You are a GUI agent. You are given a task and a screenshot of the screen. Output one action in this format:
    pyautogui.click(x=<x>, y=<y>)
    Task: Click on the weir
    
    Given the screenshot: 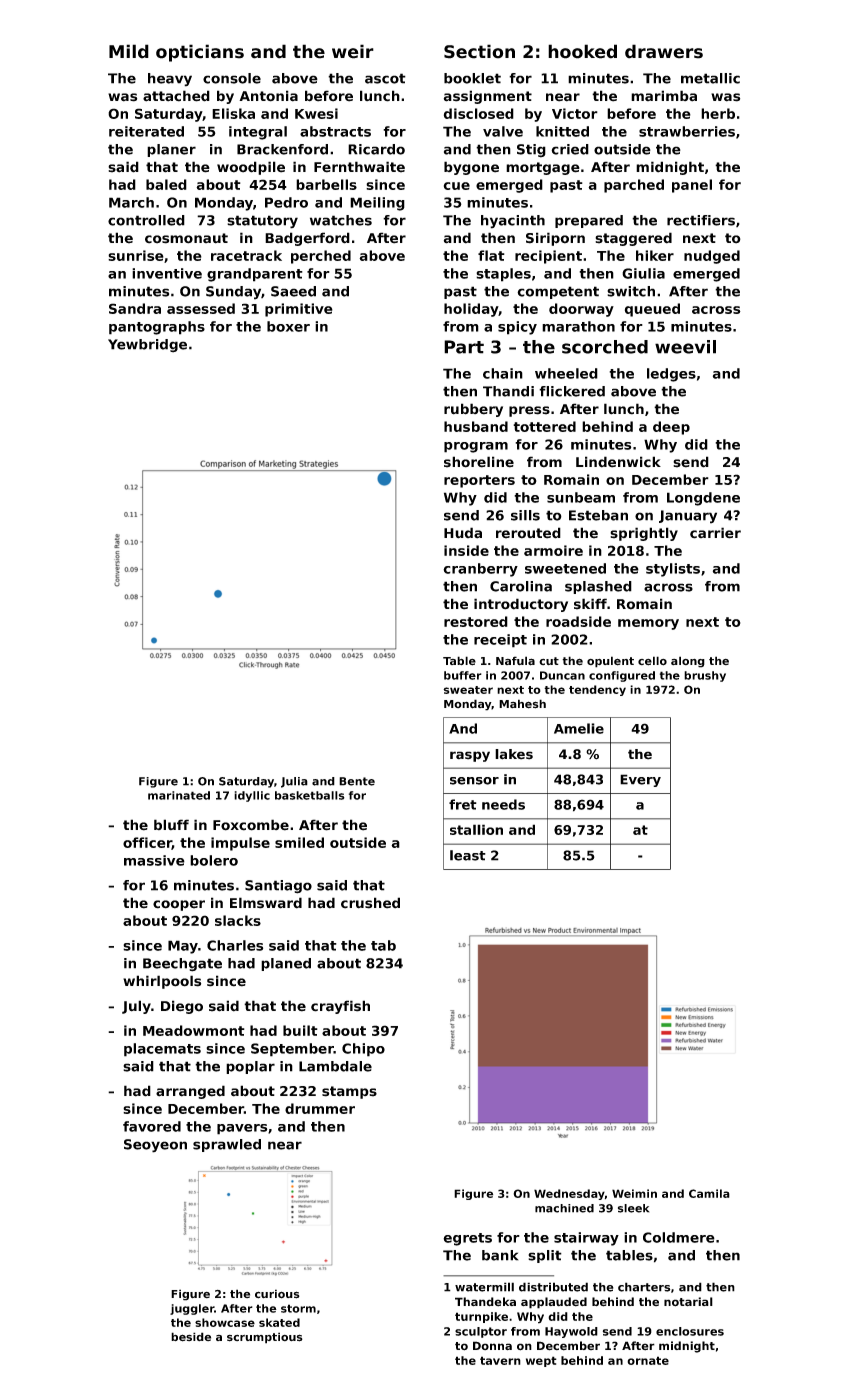 What is the action you would take?
    pyautogui.click(x=353, y=51)
